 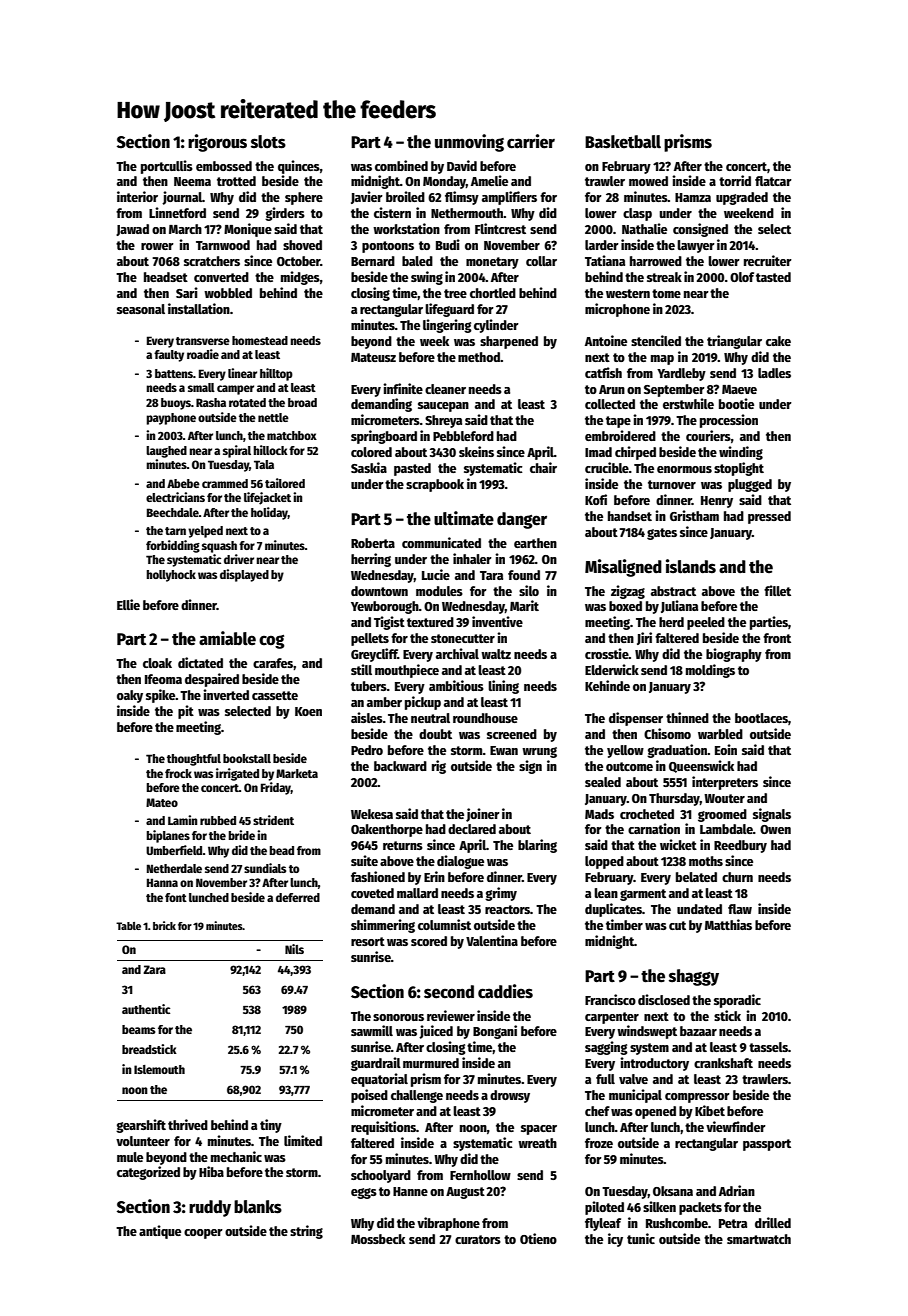 What do you see at coordinates (192, 181) in the screenshot?
I see `Neema` at bounding box center [192, 181].
